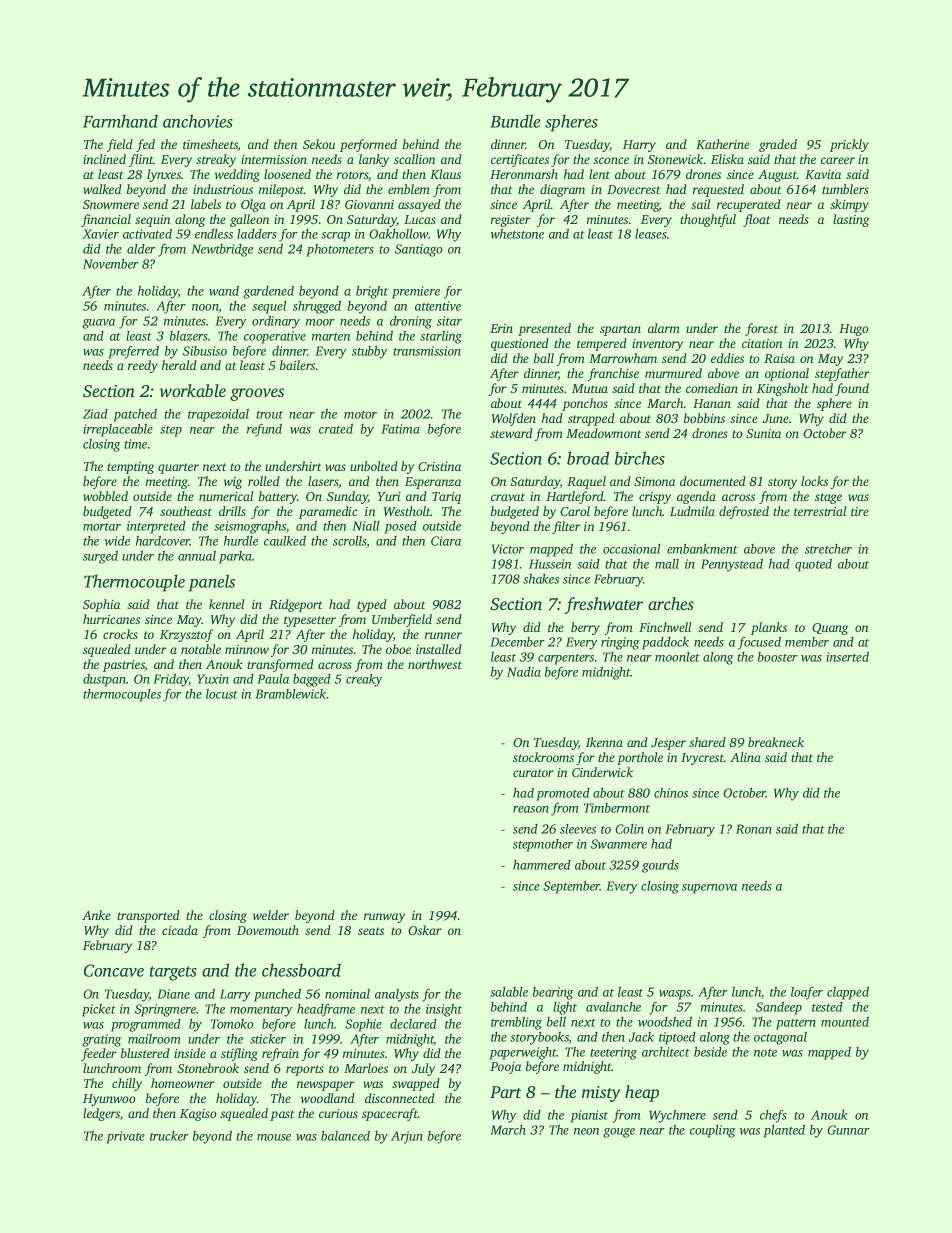  What do you see at coordinates (745, 757) in the screenshot?
I see `Alina` at bounding box center [745, 757].
